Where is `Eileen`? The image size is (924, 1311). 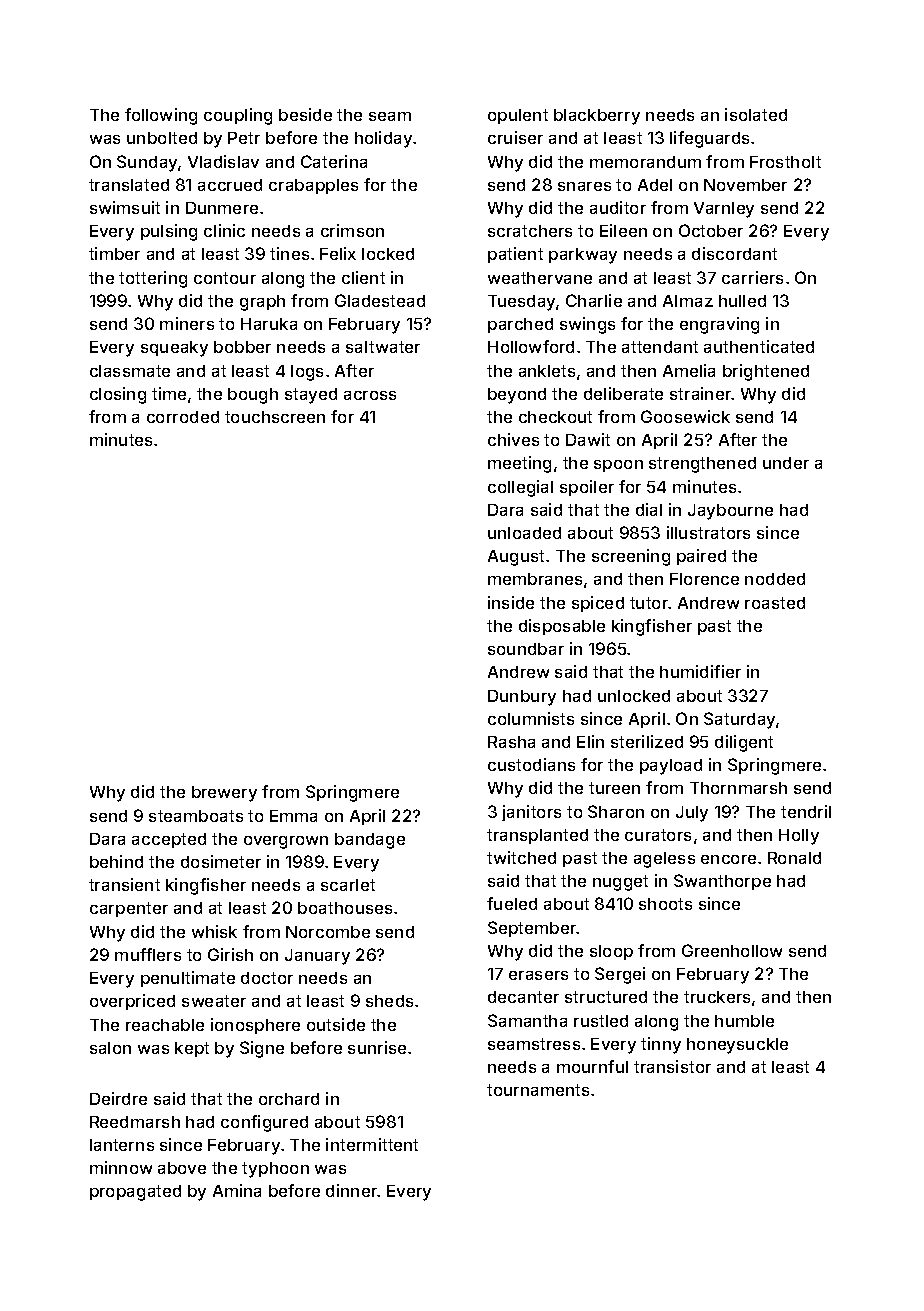
Eileen is located at coordinates (623, 230).
